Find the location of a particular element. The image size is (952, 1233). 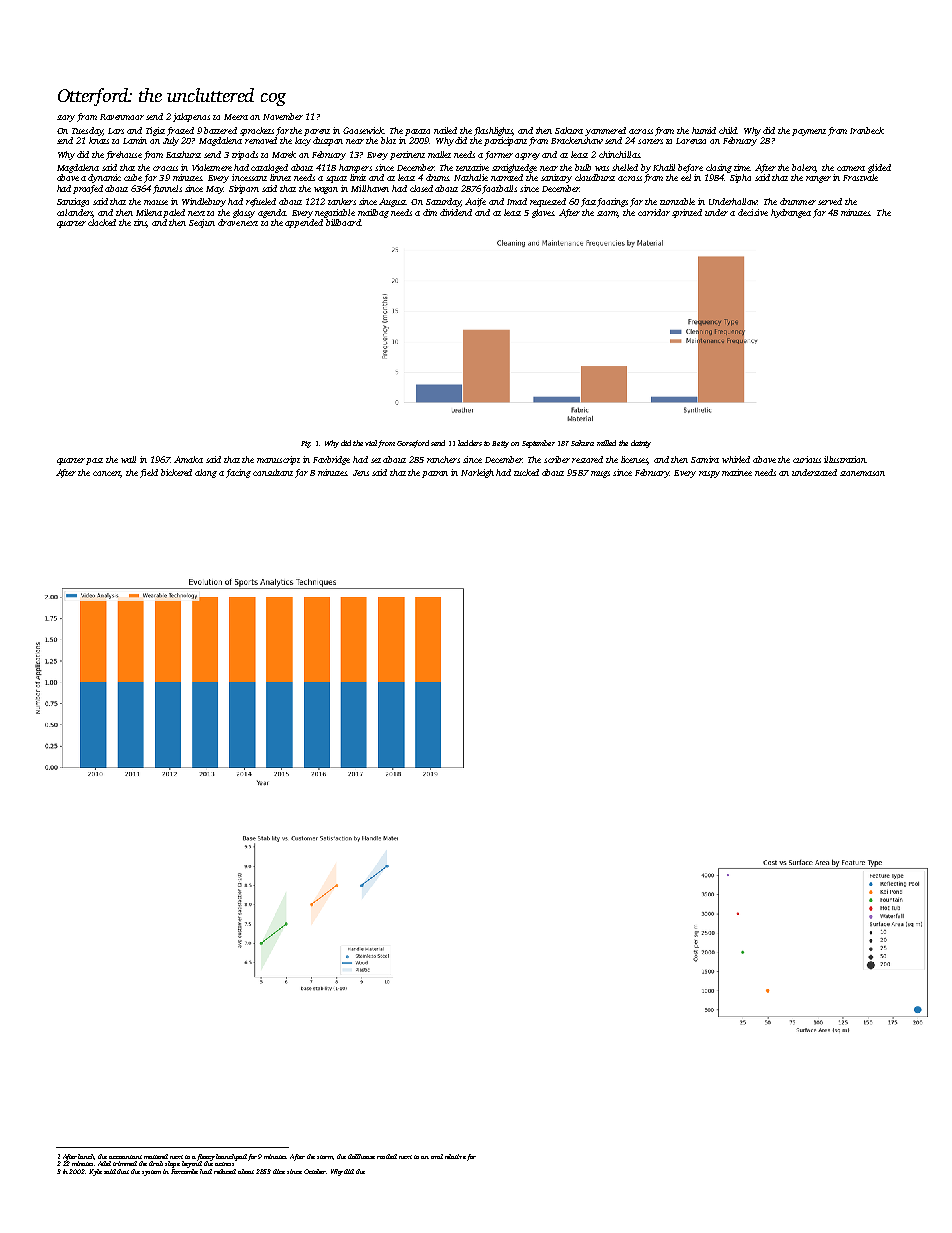

tins is located at coordinates (140, 223).
